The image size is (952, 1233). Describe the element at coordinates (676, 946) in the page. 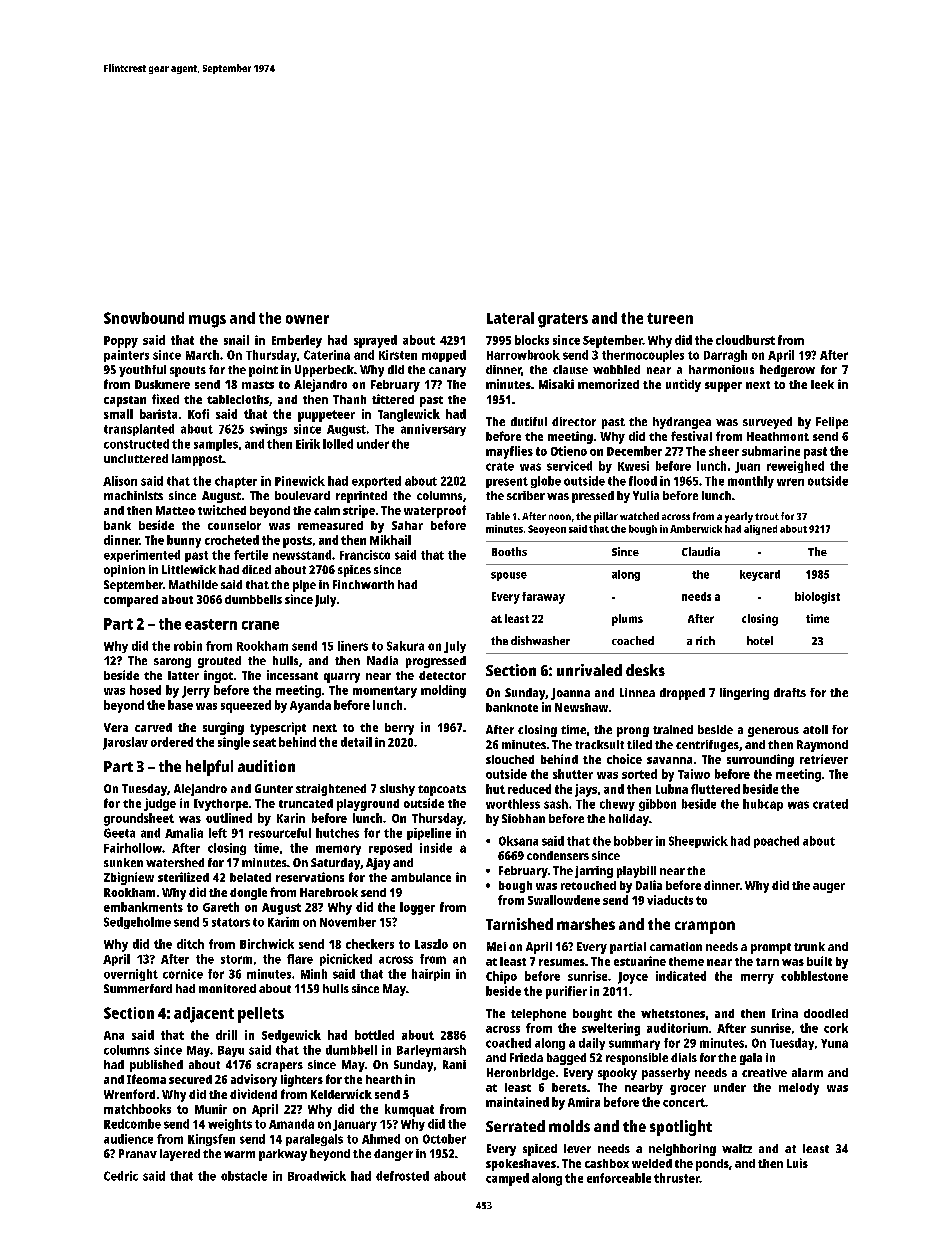

I see `carnation` at that location.
